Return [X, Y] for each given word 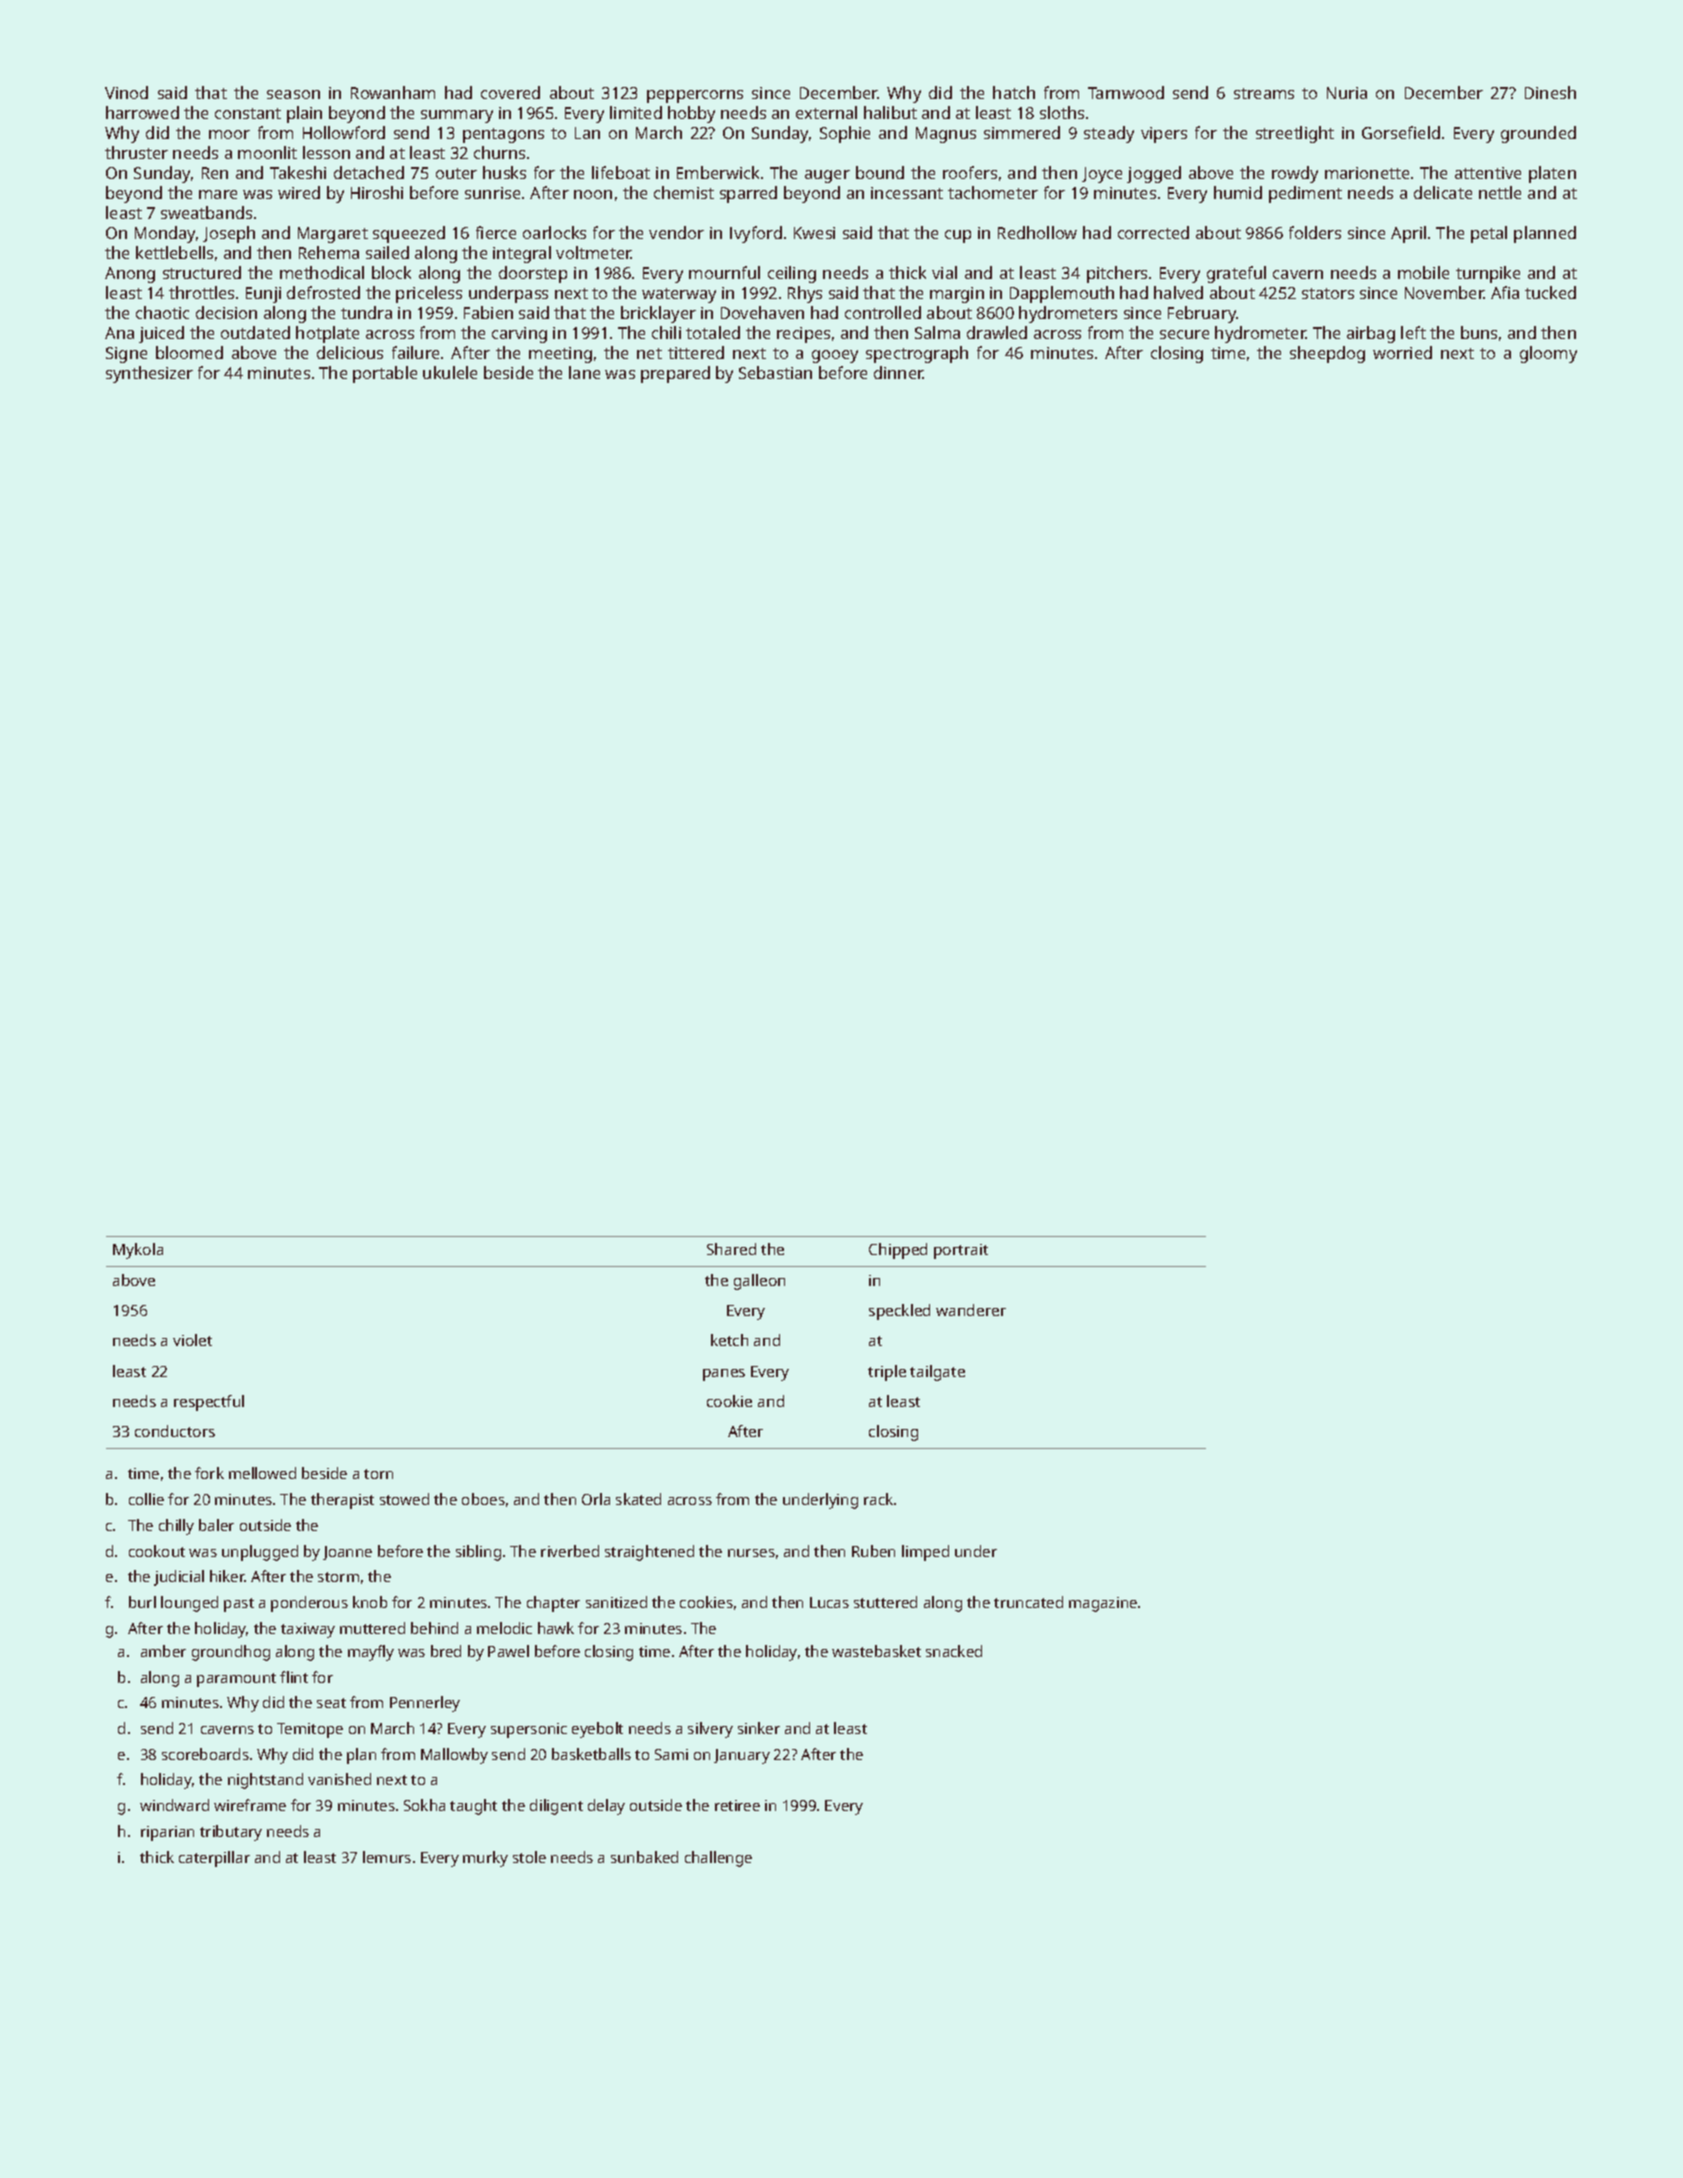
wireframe [250, 1805]
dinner [898, 372]
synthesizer [149, 374]
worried [1402, 352]
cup [958, 236]
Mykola [138, 1251]
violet [192, 1340]
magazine [1103, 1604]
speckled [899, 1312]
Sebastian [775, 372]
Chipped [898, 1251]
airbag [1371, 334]
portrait [961, 1251]
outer [456, 173]
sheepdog [1327, 354]
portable [385, 374]
